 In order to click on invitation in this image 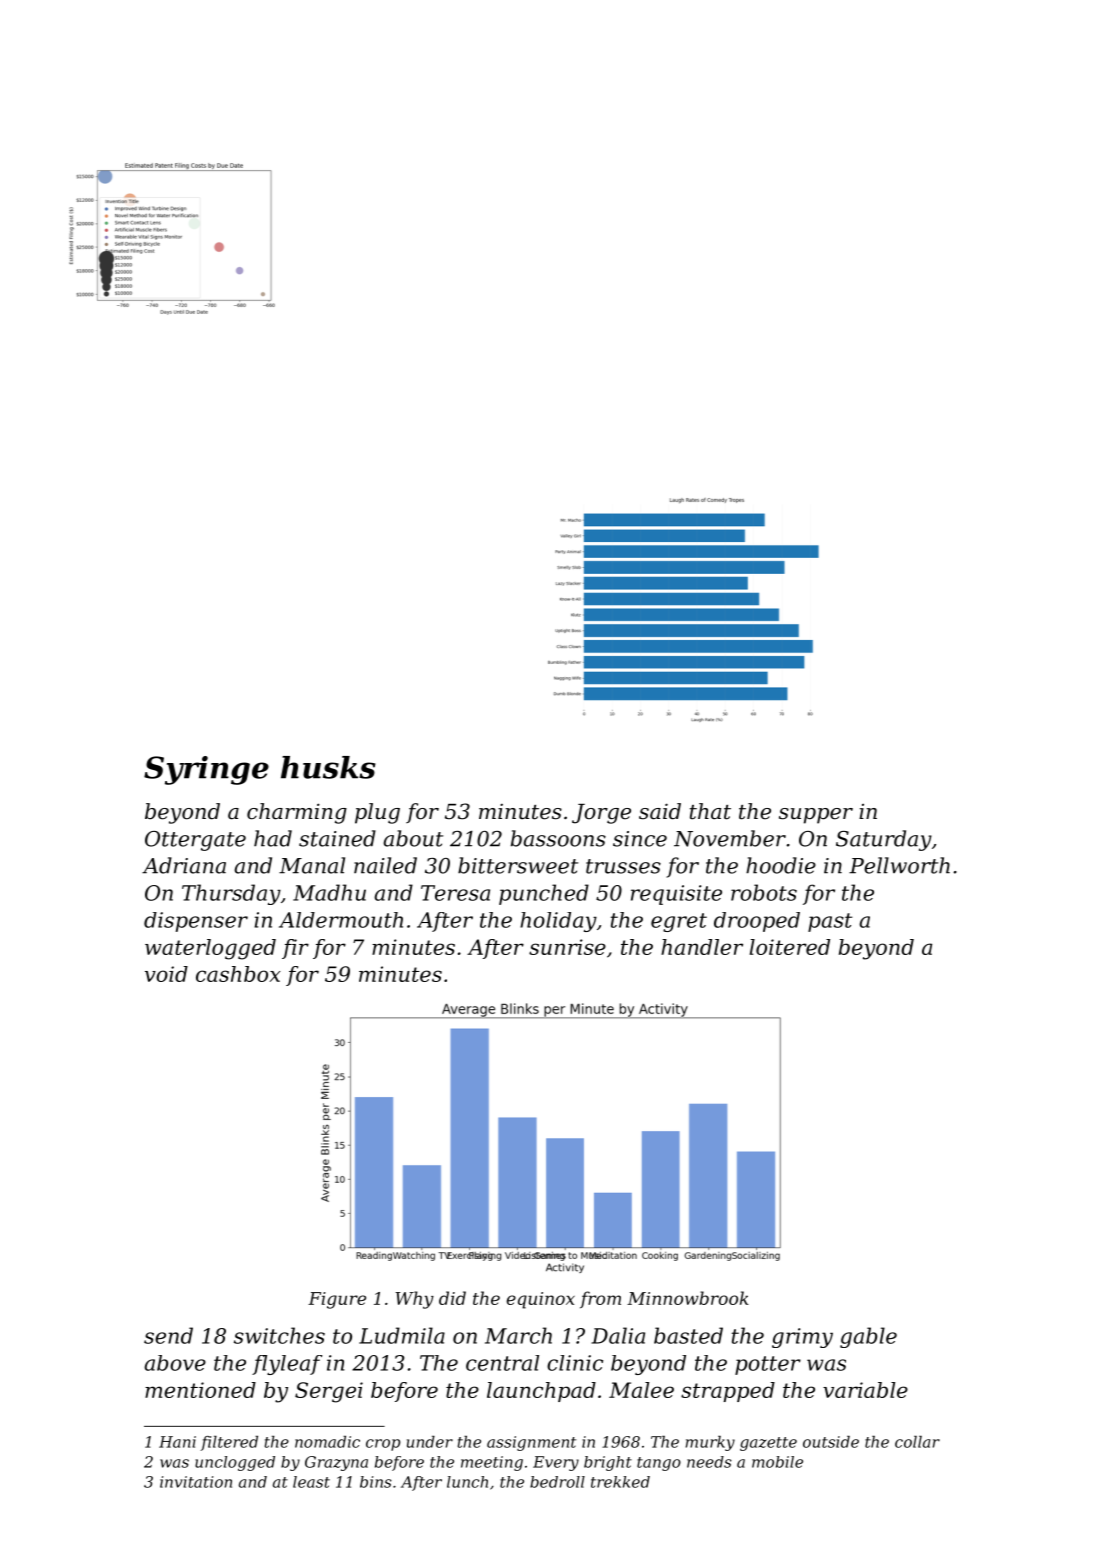, I will do `click(196, 1482)`.
